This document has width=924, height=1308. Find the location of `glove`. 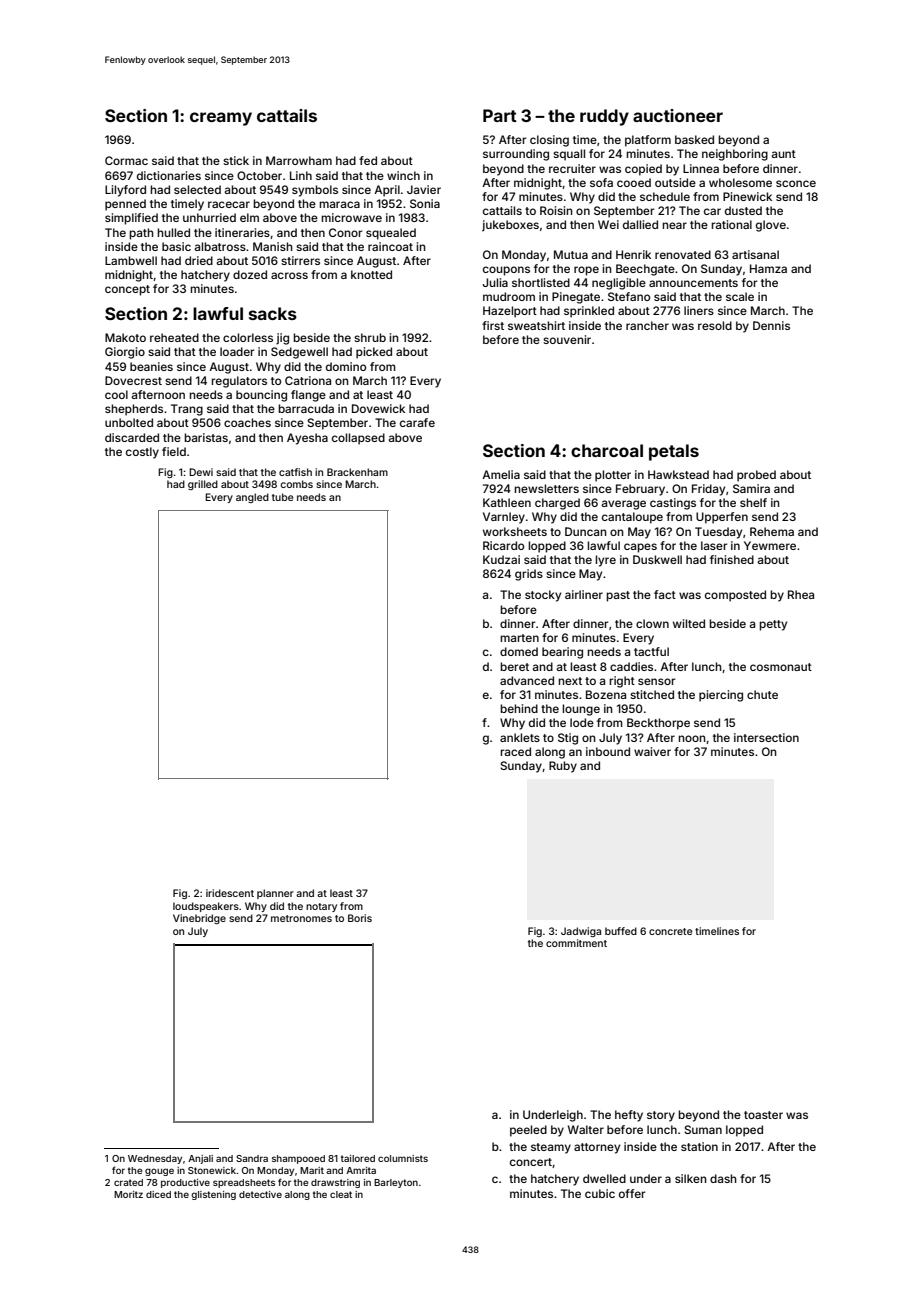

glove is located at coordinates (771, 226).
